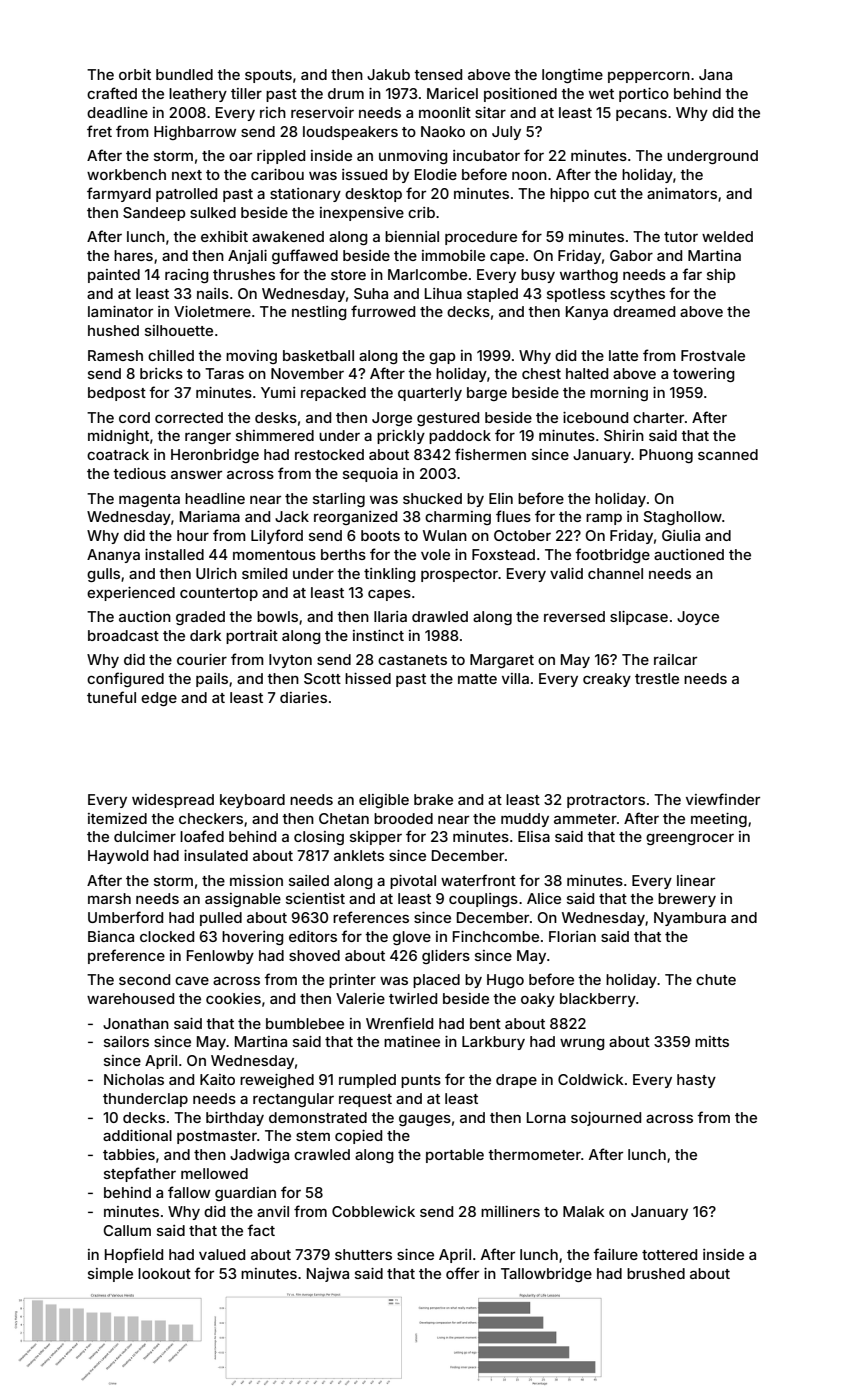  Describe the element at coordinates (244, 274) in the page. I see `thrushes` at that location.
